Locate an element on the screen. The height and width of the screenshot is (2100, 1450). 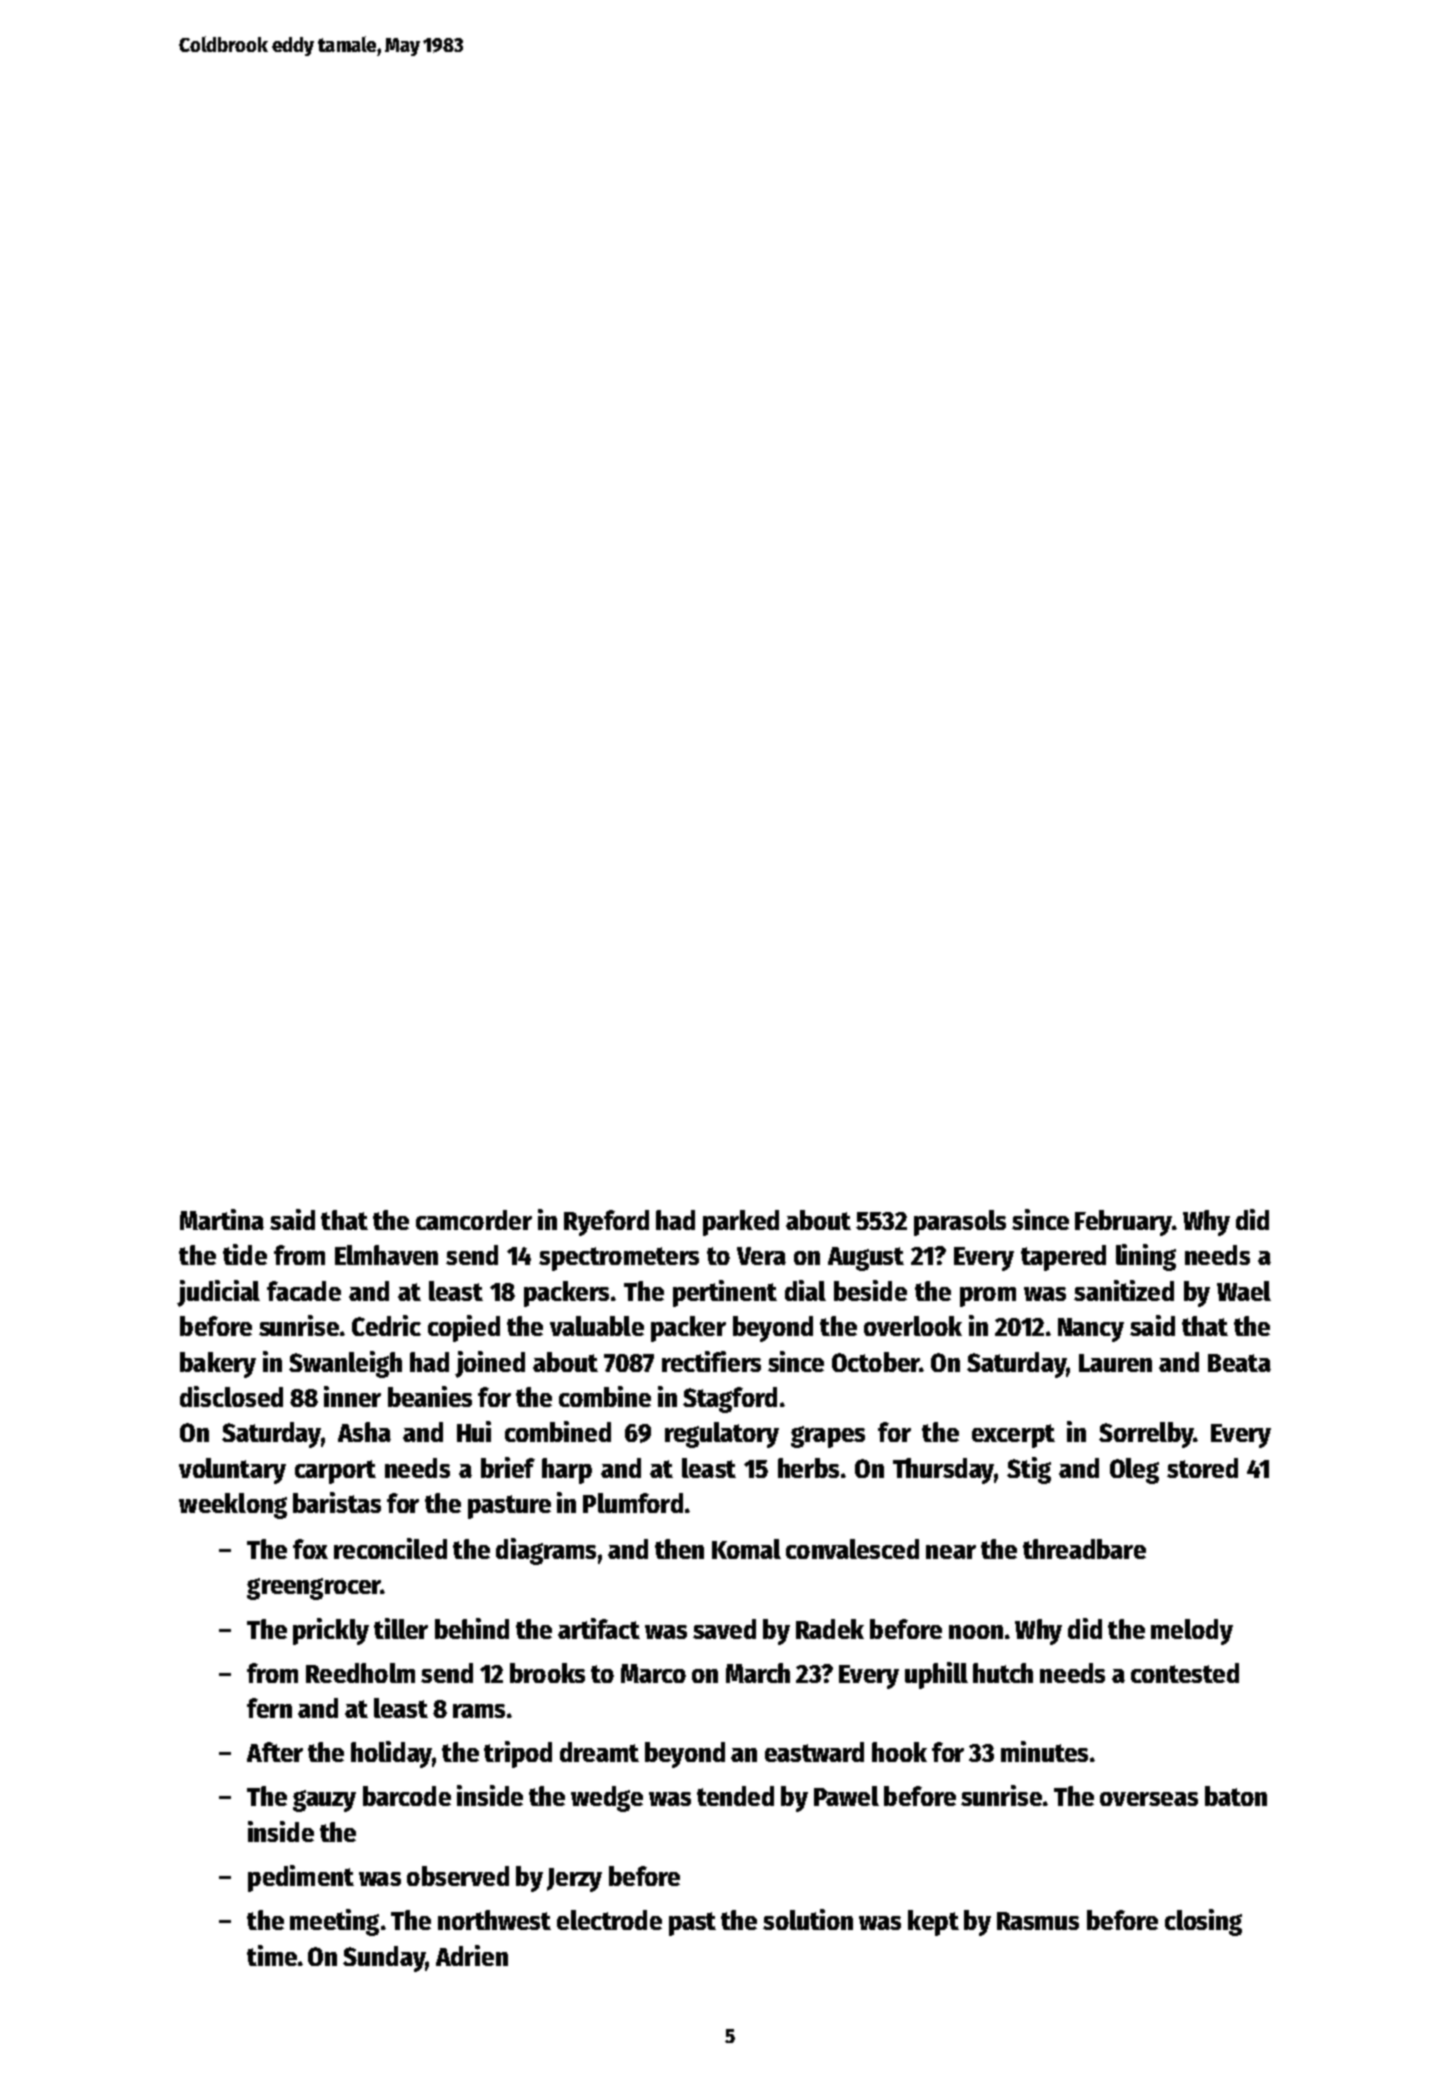
Sunday is located at coordinates (384, 1959).
